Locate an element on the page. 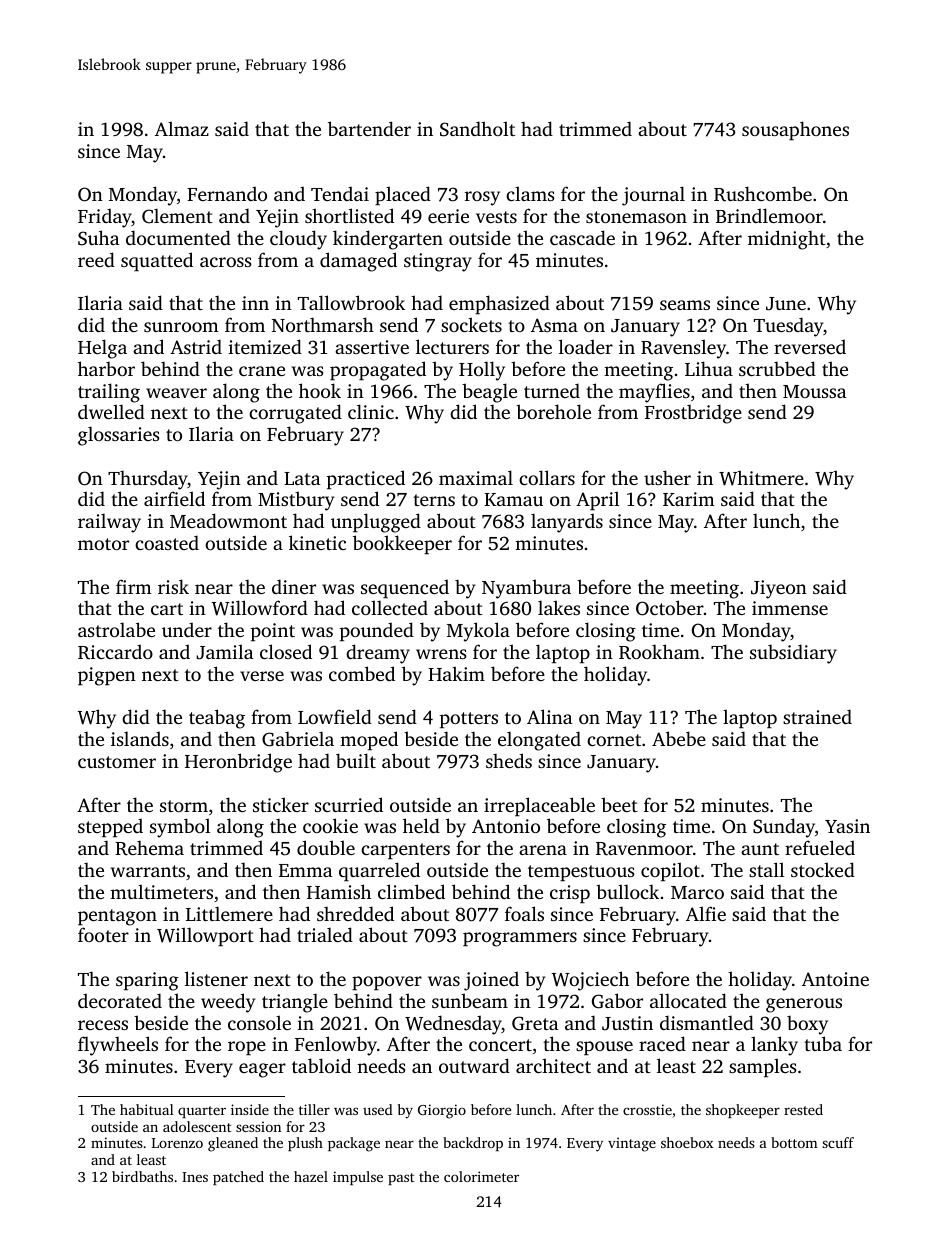 This image has width=952, height=1233. kinetic is located at coordinates (317, 542).
